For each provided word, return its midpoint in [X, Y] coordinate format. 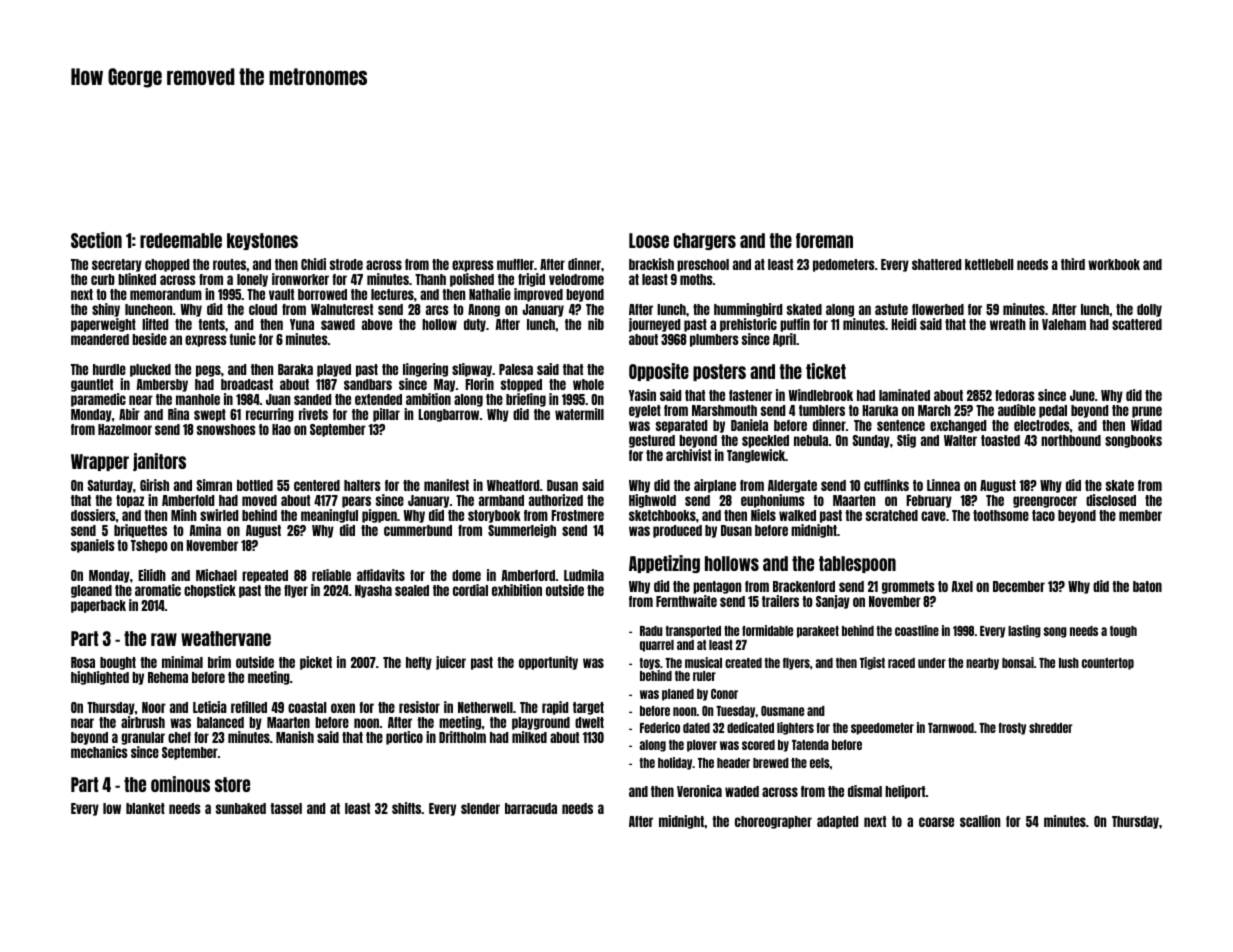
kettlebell [989, 264]
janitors [159, 462]
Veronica [699, 791]
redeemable [181, 240]
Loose [649, 240]
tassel [286, 808]
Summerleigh [522, 531]
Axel [962, 586]
